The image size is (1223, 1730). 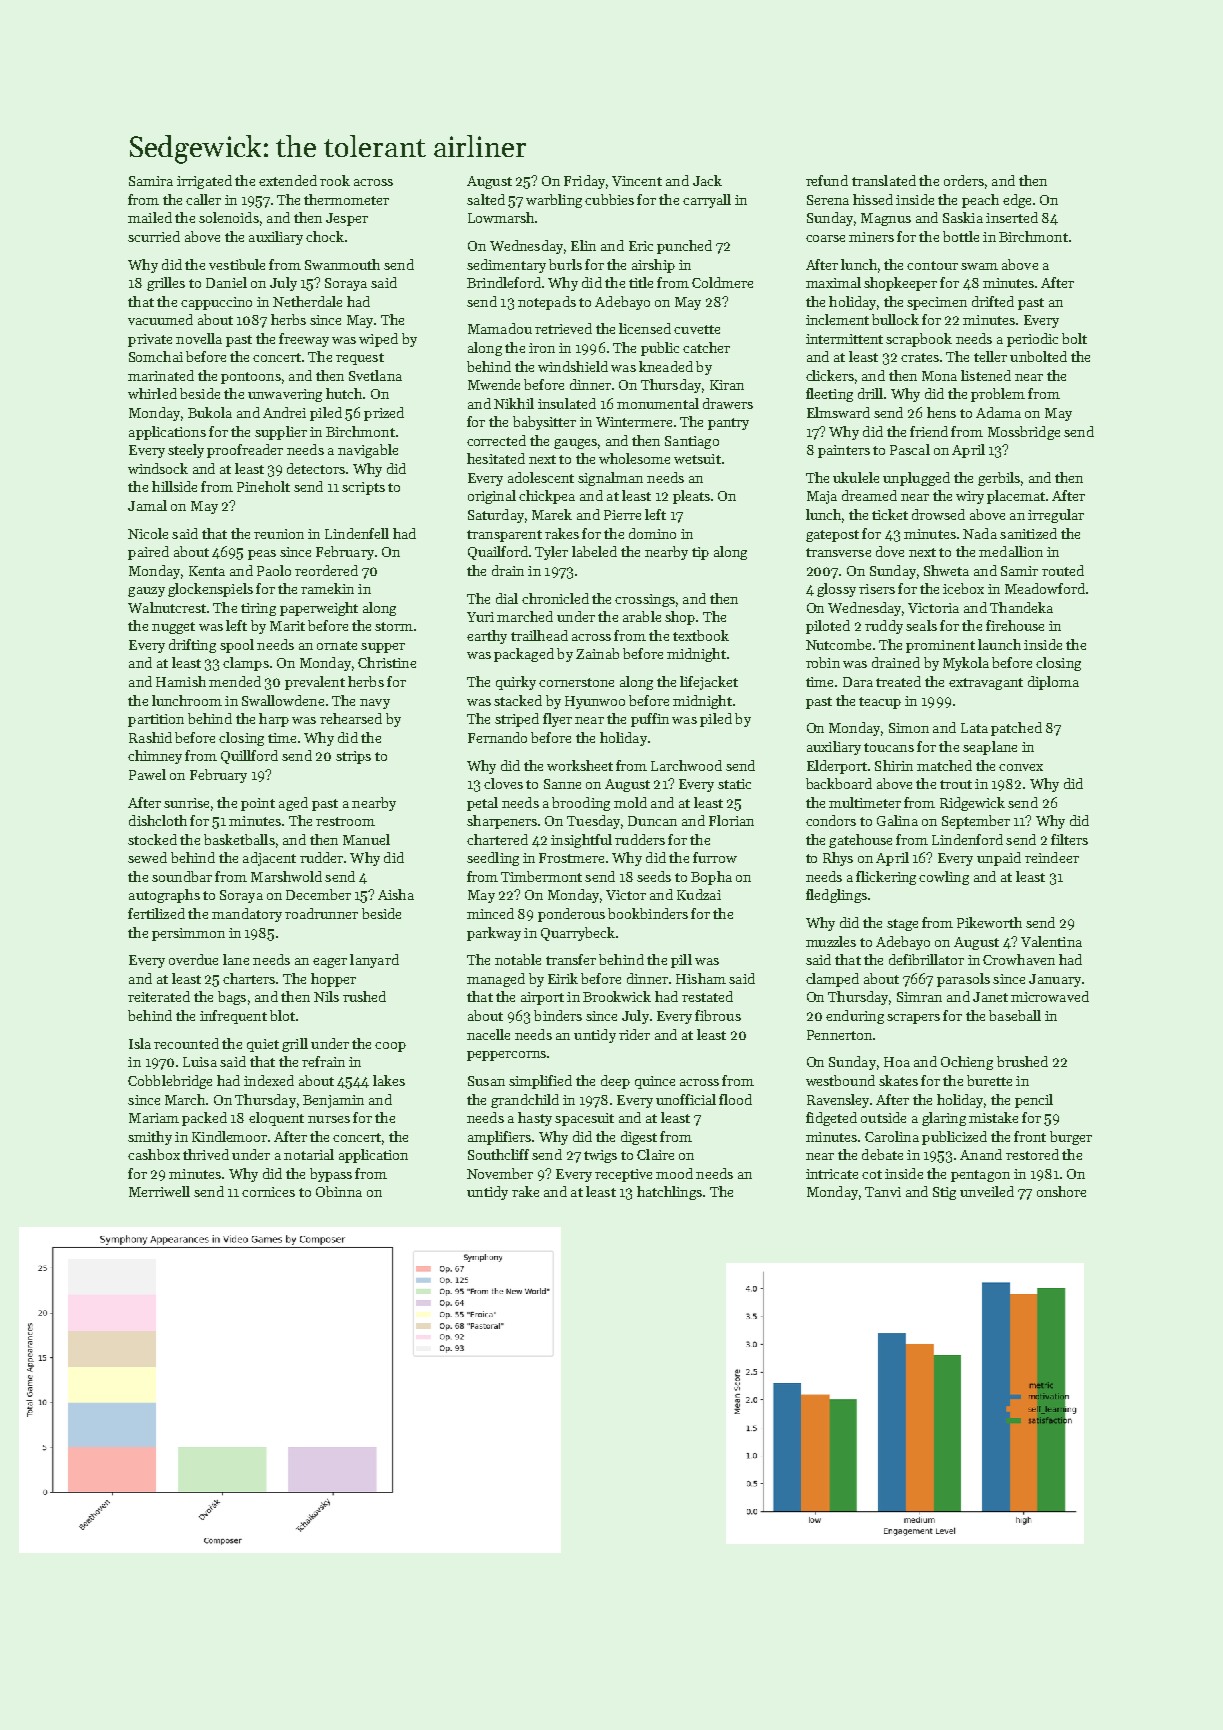 What do you see at coordinates (989, 922) in the screenshot?
I see `Pikeworth` at bounding box center [989, 922].
